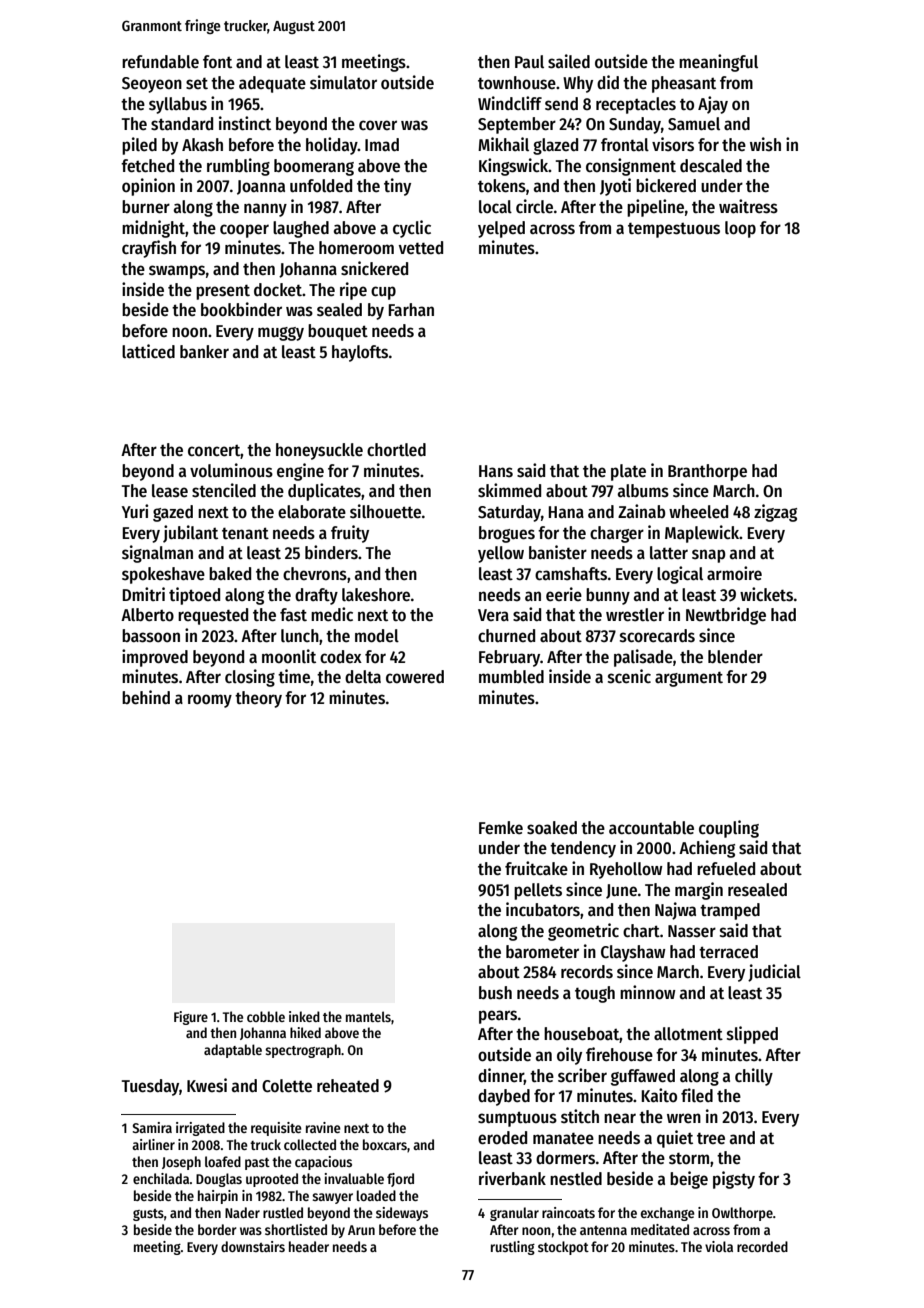  Describe the element at coordinates (283, 1212) in the document. I see `rustled` at that location.
